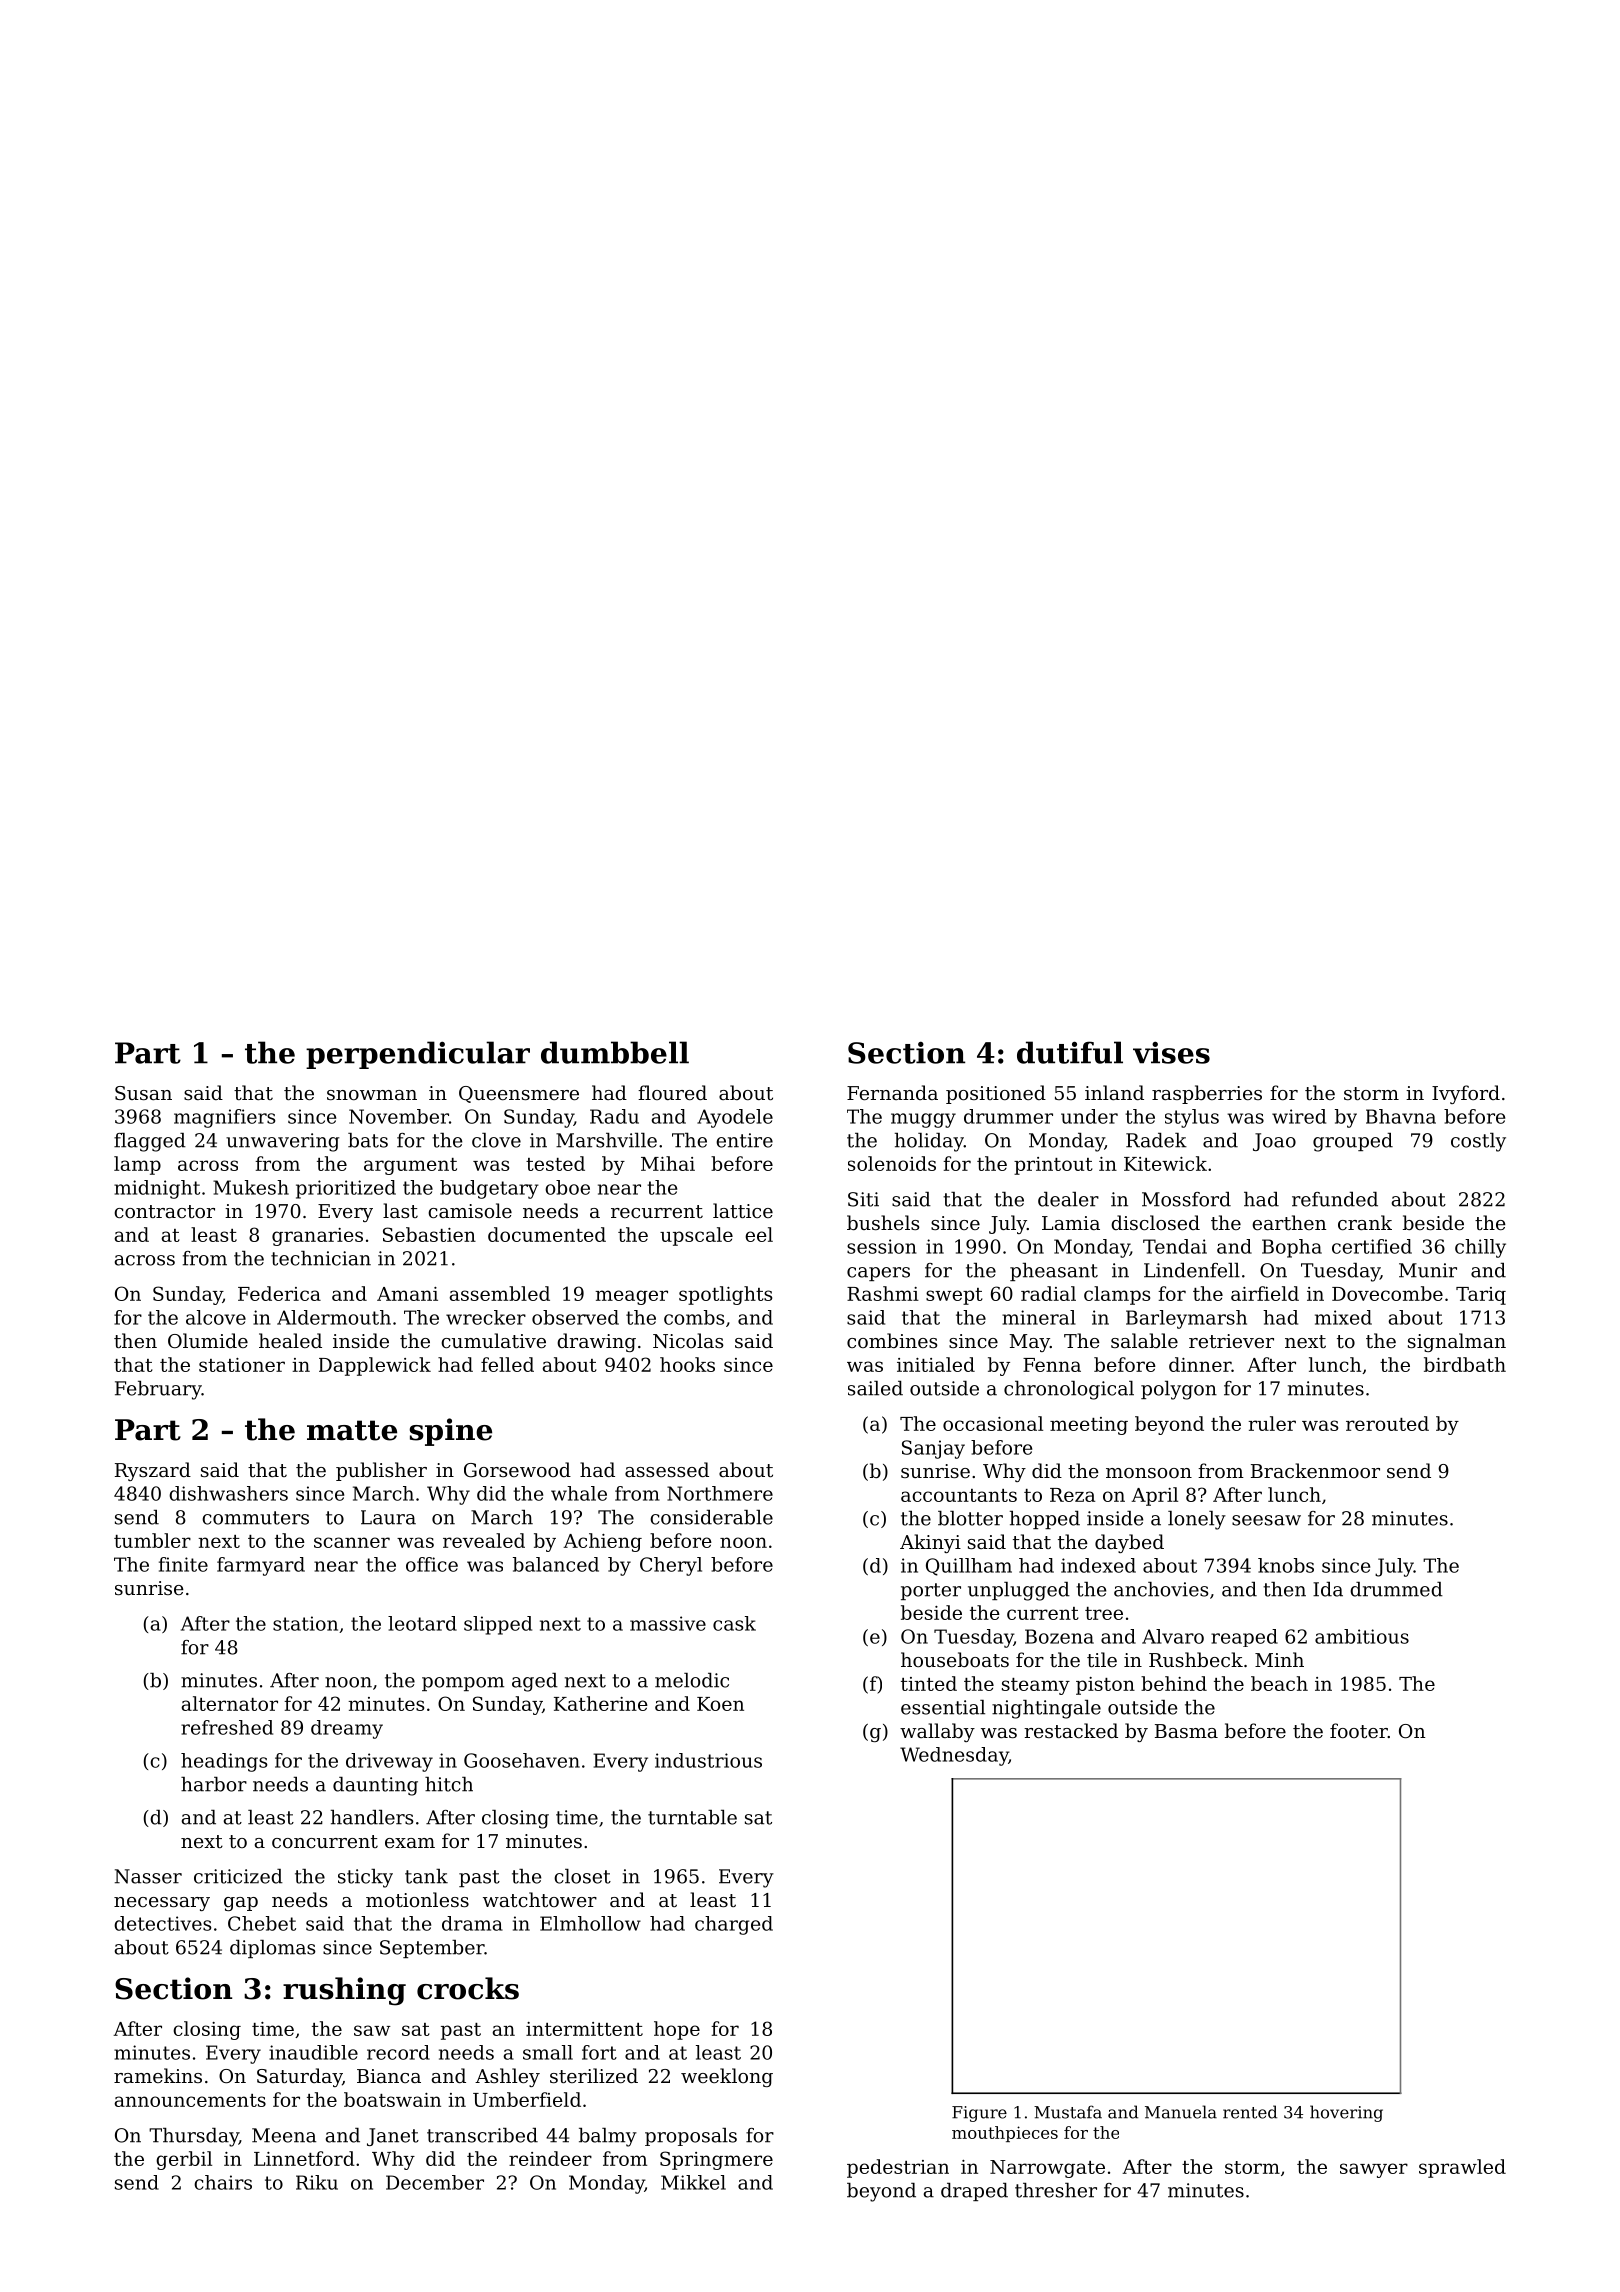  Describe the element at coordinates (892, 1092) in the image. I see `Fernanda` at that location.
